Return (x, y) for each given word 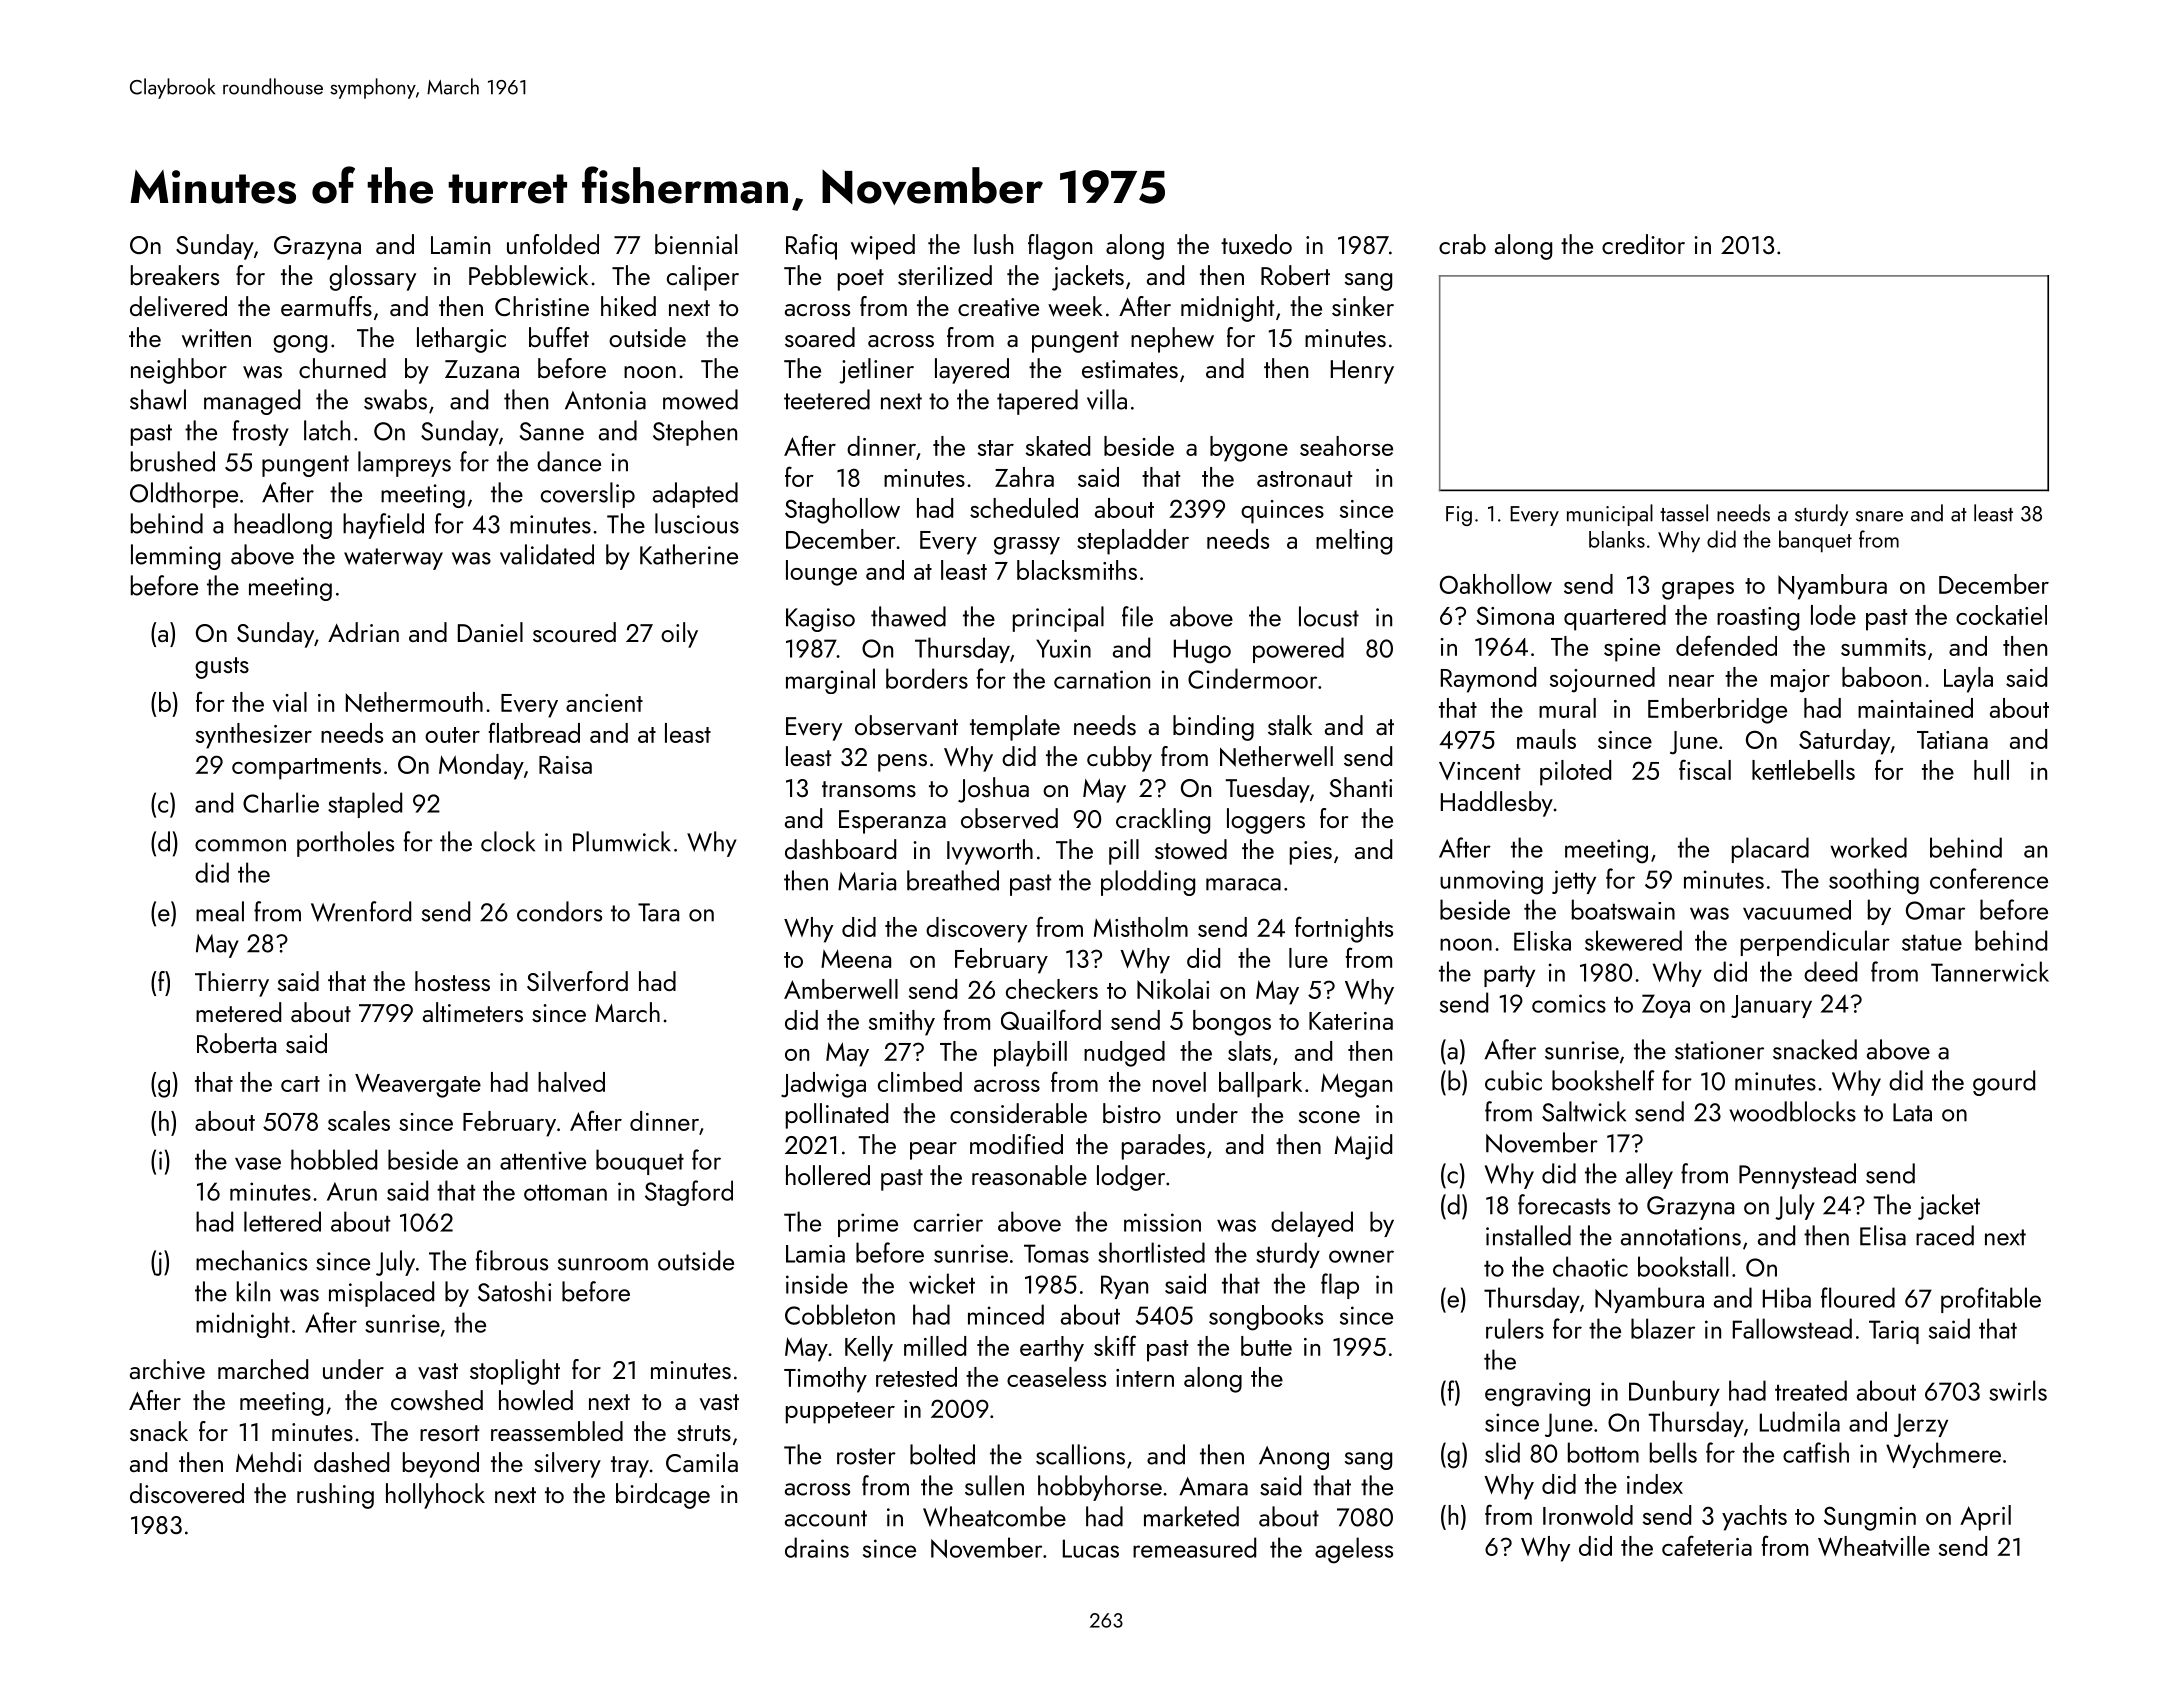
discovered (187, 1493)
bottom (1603, 1452)
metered (238, 1012)
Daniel (490, 632)
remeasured (1194, 1547)
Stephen (695, 433)
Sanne (551, 431)
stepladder (1133, 542)
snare (1879, 516)
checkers (1052, 989)
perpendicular (1815, 943)
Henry (1362, 372)
